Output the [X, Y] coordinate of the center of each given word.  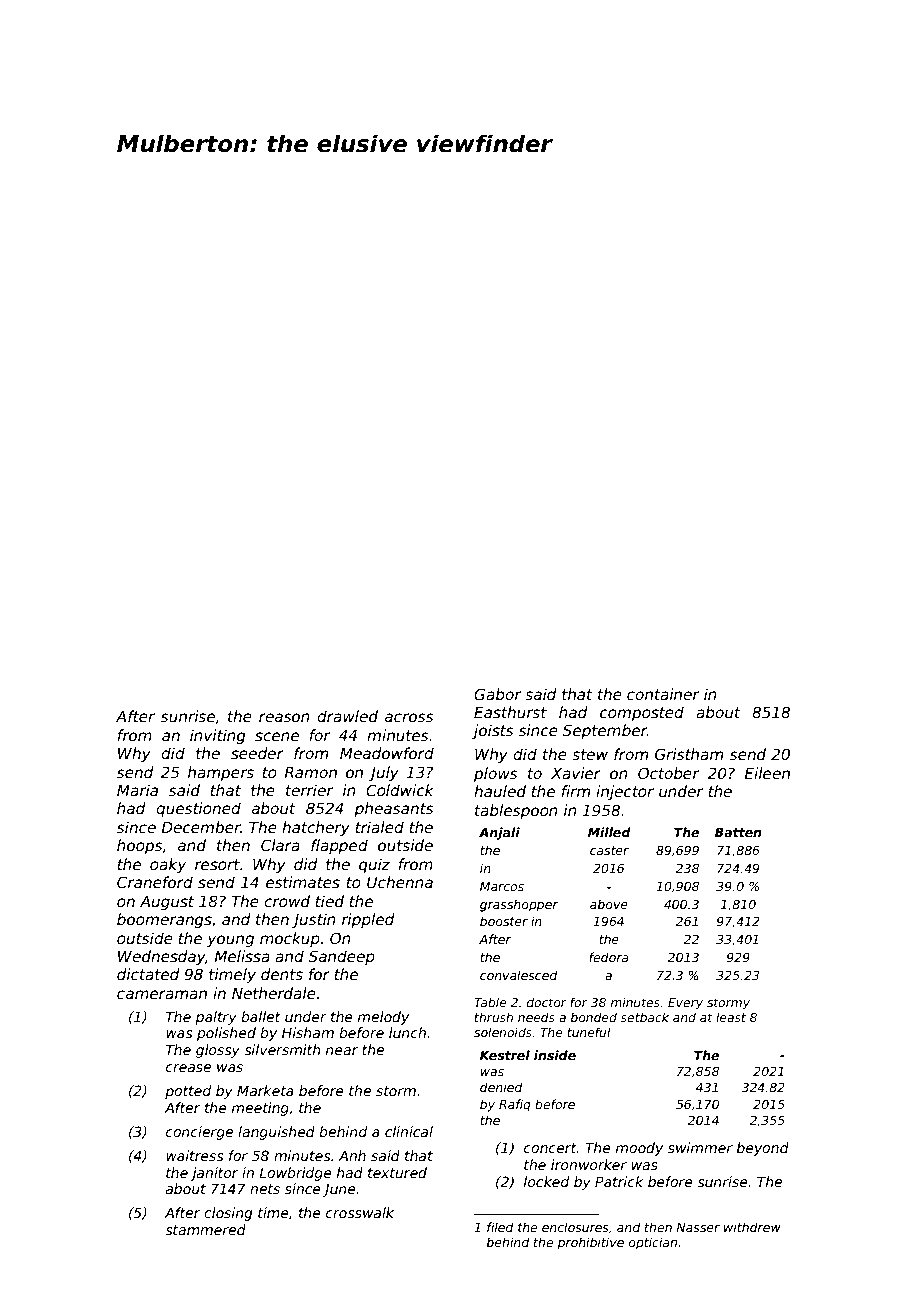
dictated [148, 974]
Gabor [497, 694]
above [609, 904]
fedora [608, 957]
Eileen [767, 773]
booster [504, 921]
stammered [205, 1229]
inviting [218, 736]
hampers [221, 773]
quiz [374, 865]
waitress [194, 1155]
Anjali [499, 833]
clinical [409, 1131]
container [663, 694]
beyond [763, 1149]
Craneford [155, 882]
